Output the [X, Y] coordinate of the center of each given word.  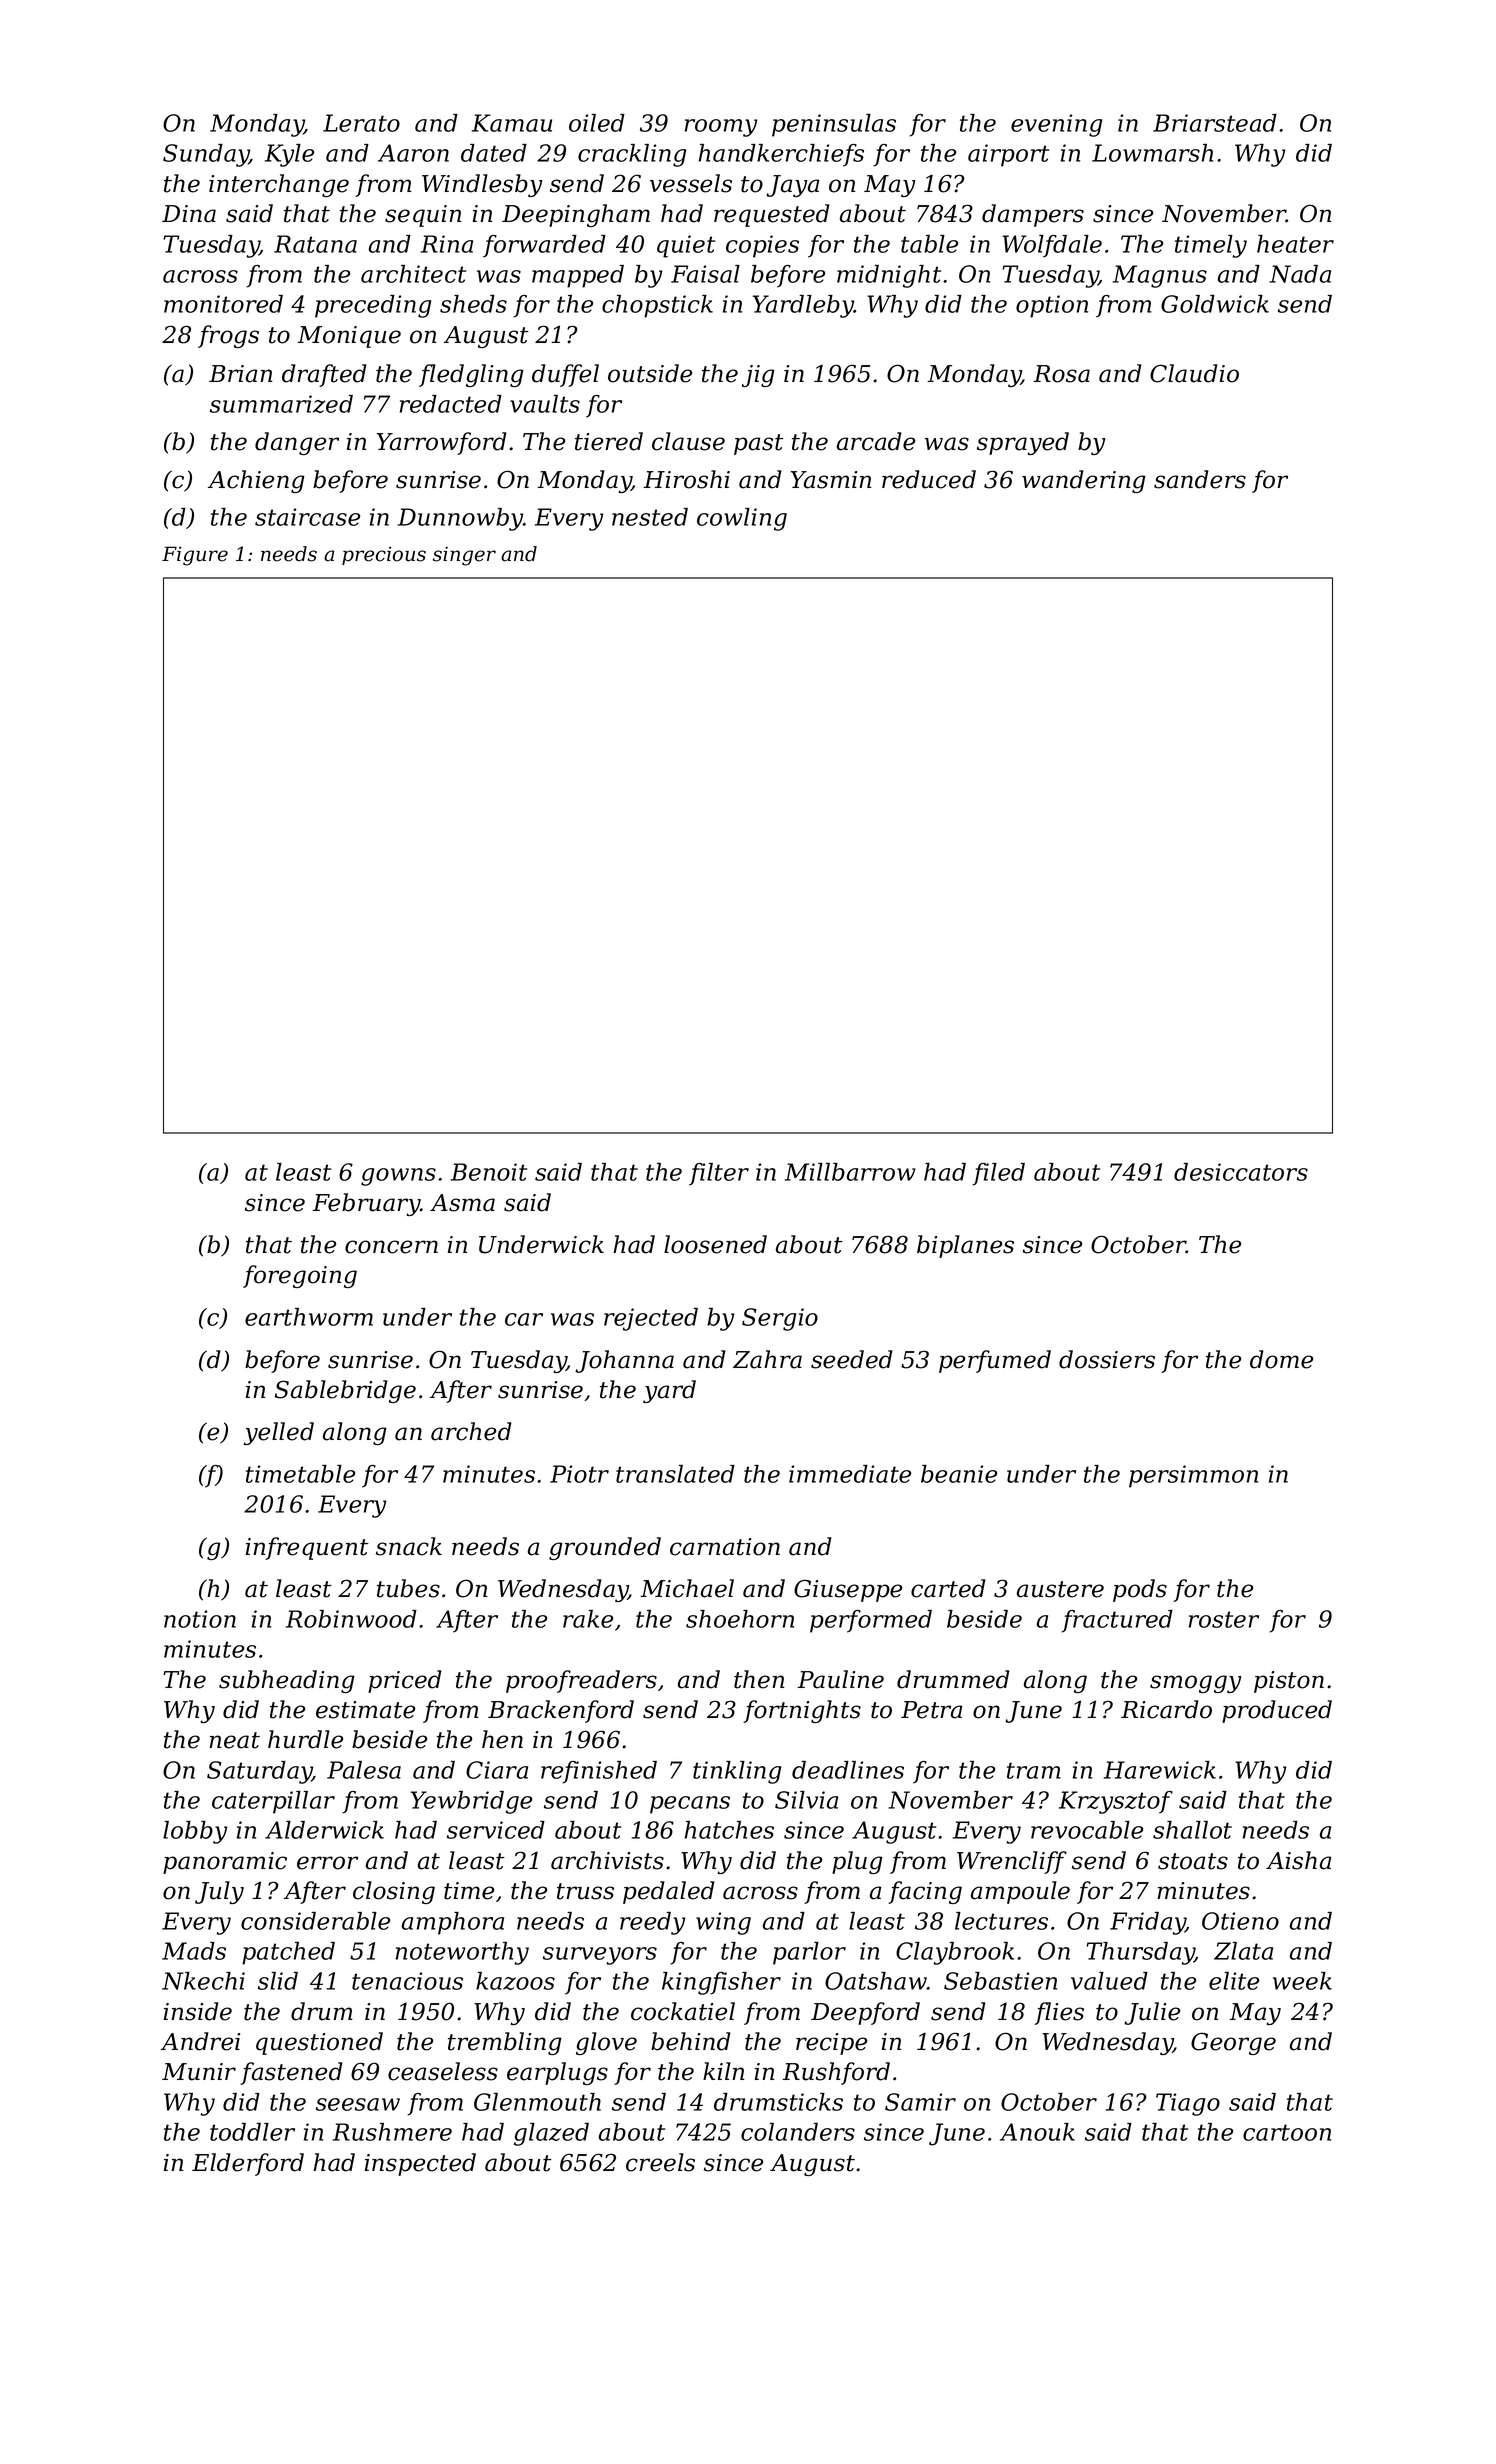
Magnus [1160, 276]
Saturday [259, 1772]
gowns [398, 1177]
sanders [1200, 479]
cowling [742, 519]
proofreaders [581, 1681]
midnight [889, 276]
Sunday [206, 155]
